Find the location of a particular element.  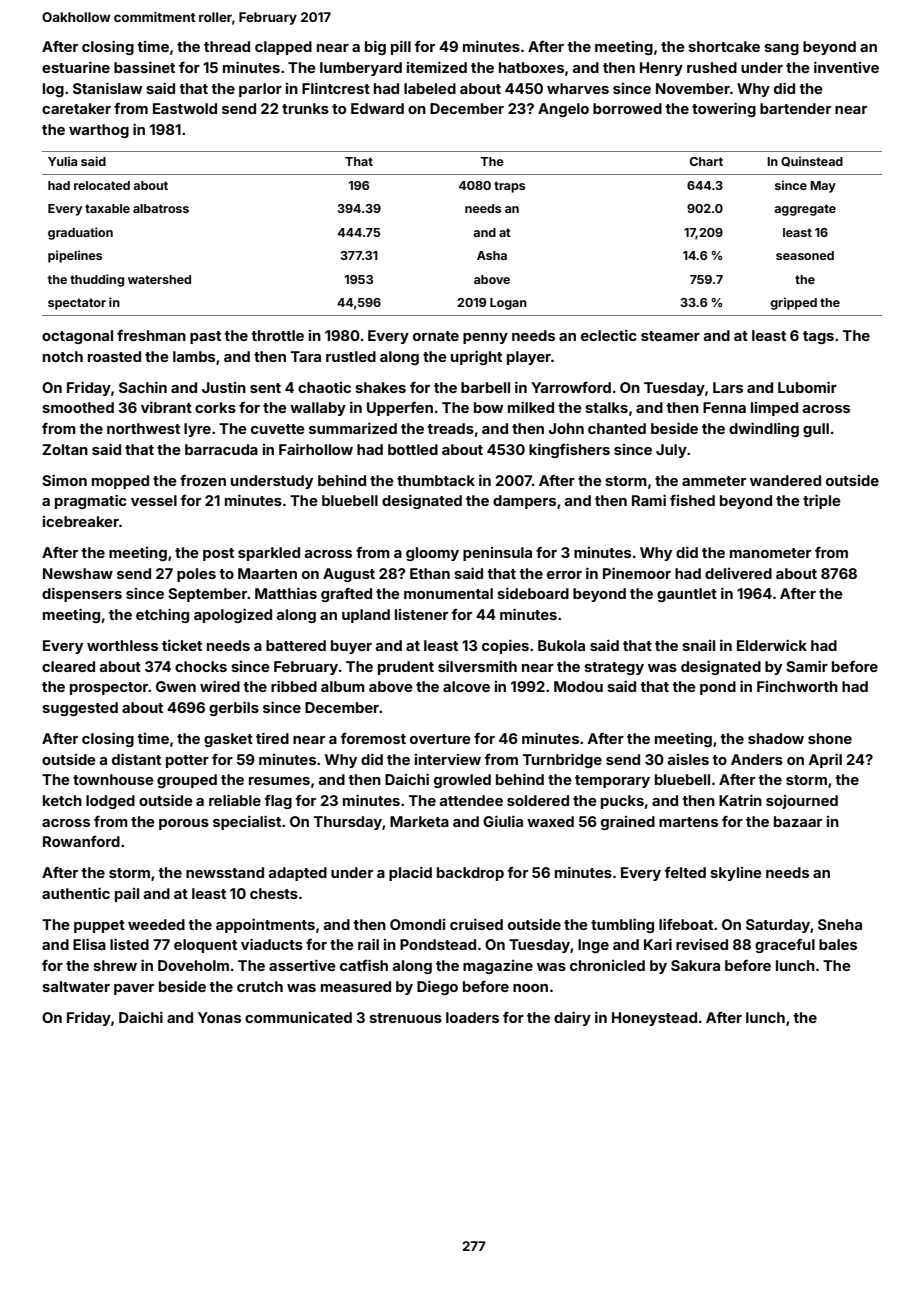

watershed is located at coordinates (159, 279).
